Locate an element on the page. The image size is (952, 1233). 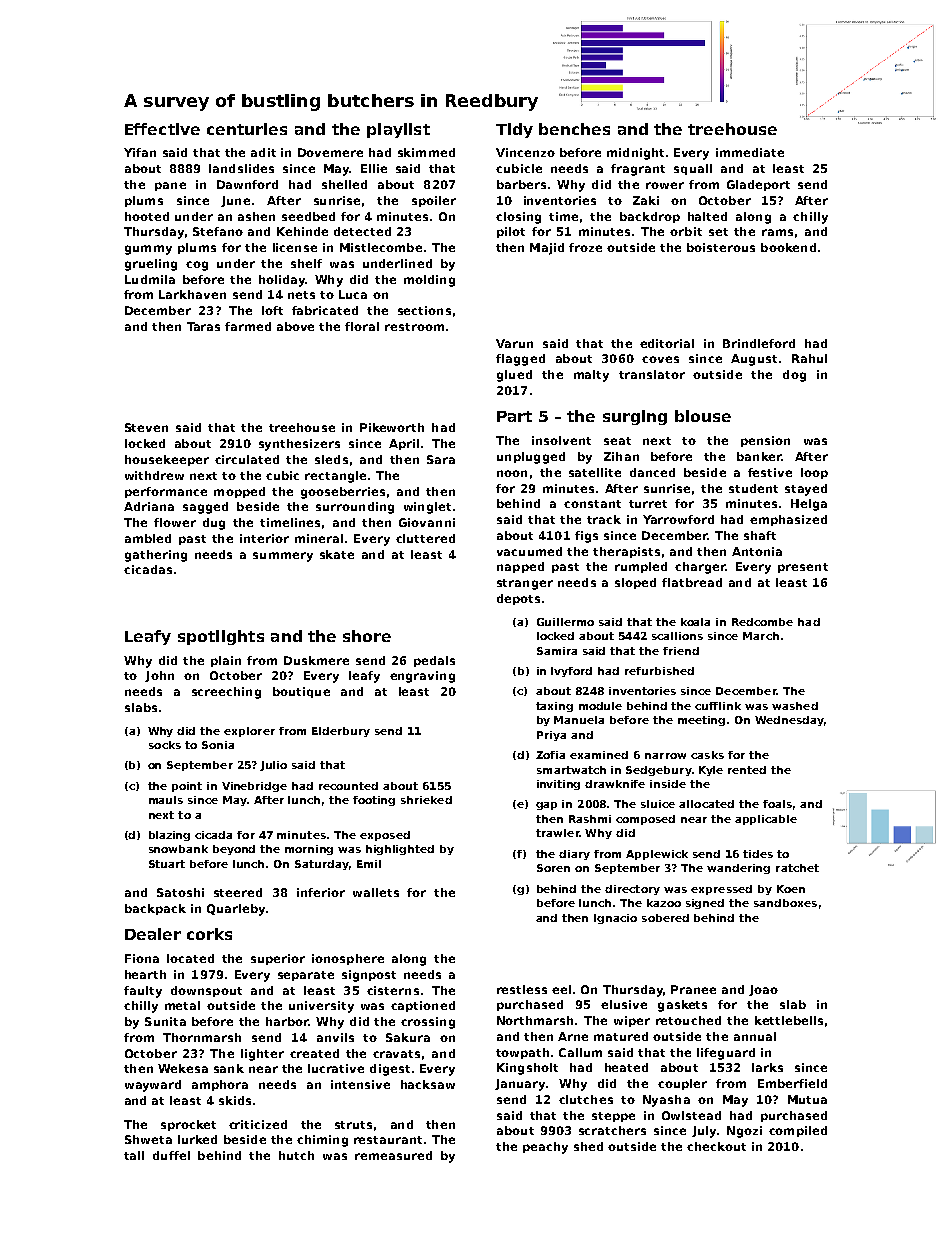
Soren is located at coordinates (553, 868).
